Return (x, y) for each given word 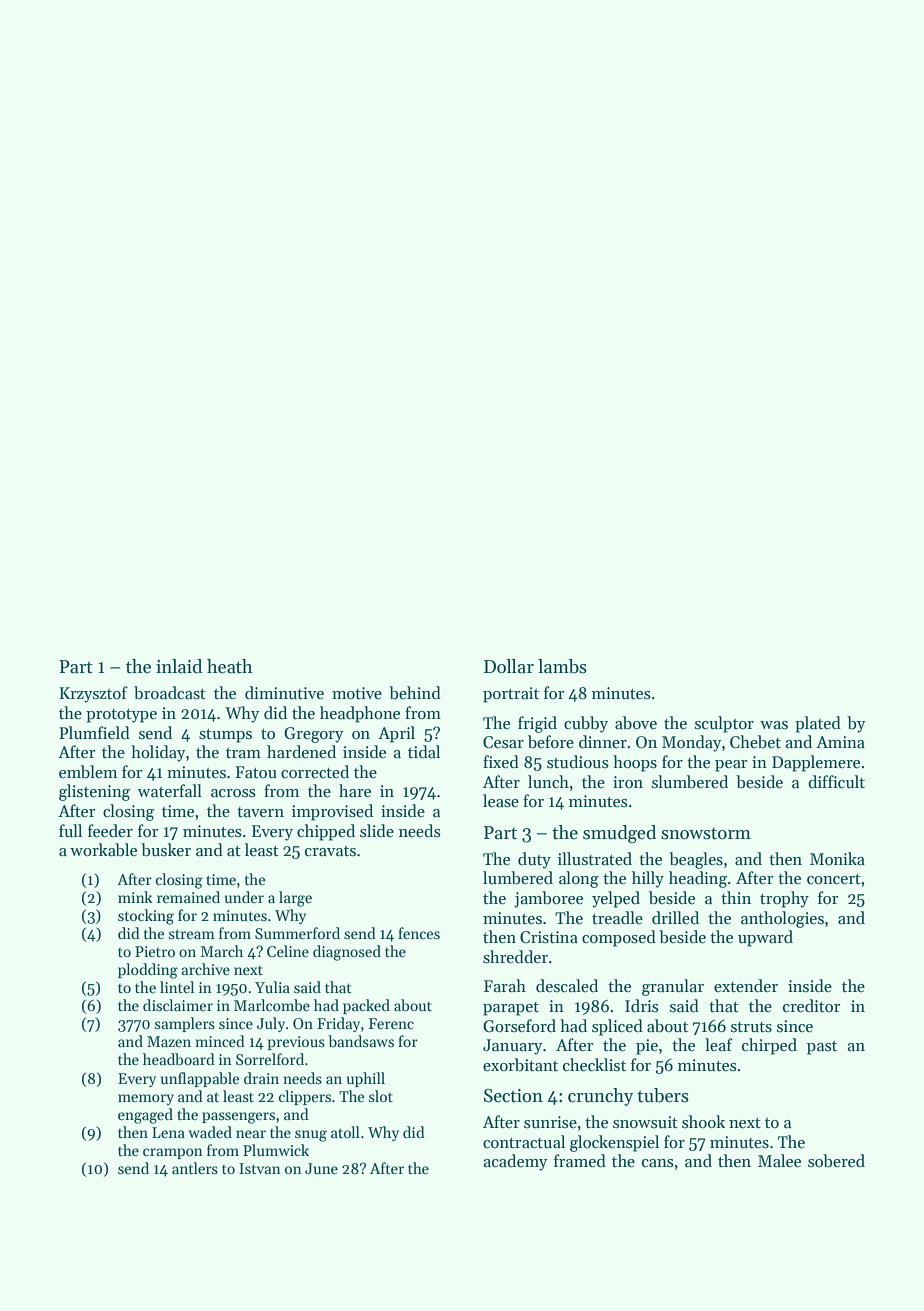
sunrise (550, 1122)
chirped (769, 1046)
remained (188, 897)
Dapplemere (816, 763)
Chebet (755, 742)
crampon (173, 1153)
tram (243, 753)
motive (357, 693)
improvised (332, 812)
